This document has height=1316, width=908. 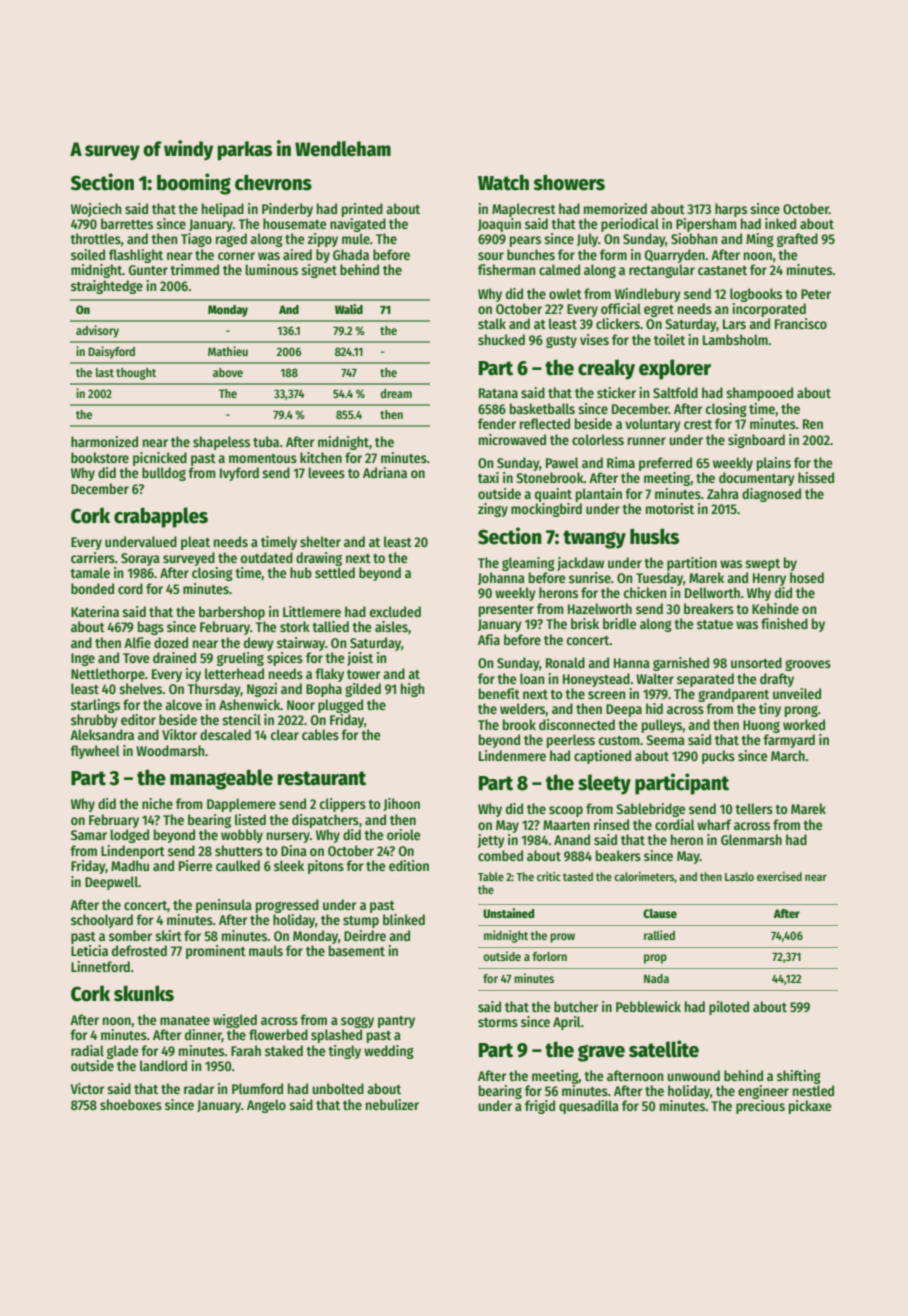 I want to click on shampooed, so click(x=759, y=394).
